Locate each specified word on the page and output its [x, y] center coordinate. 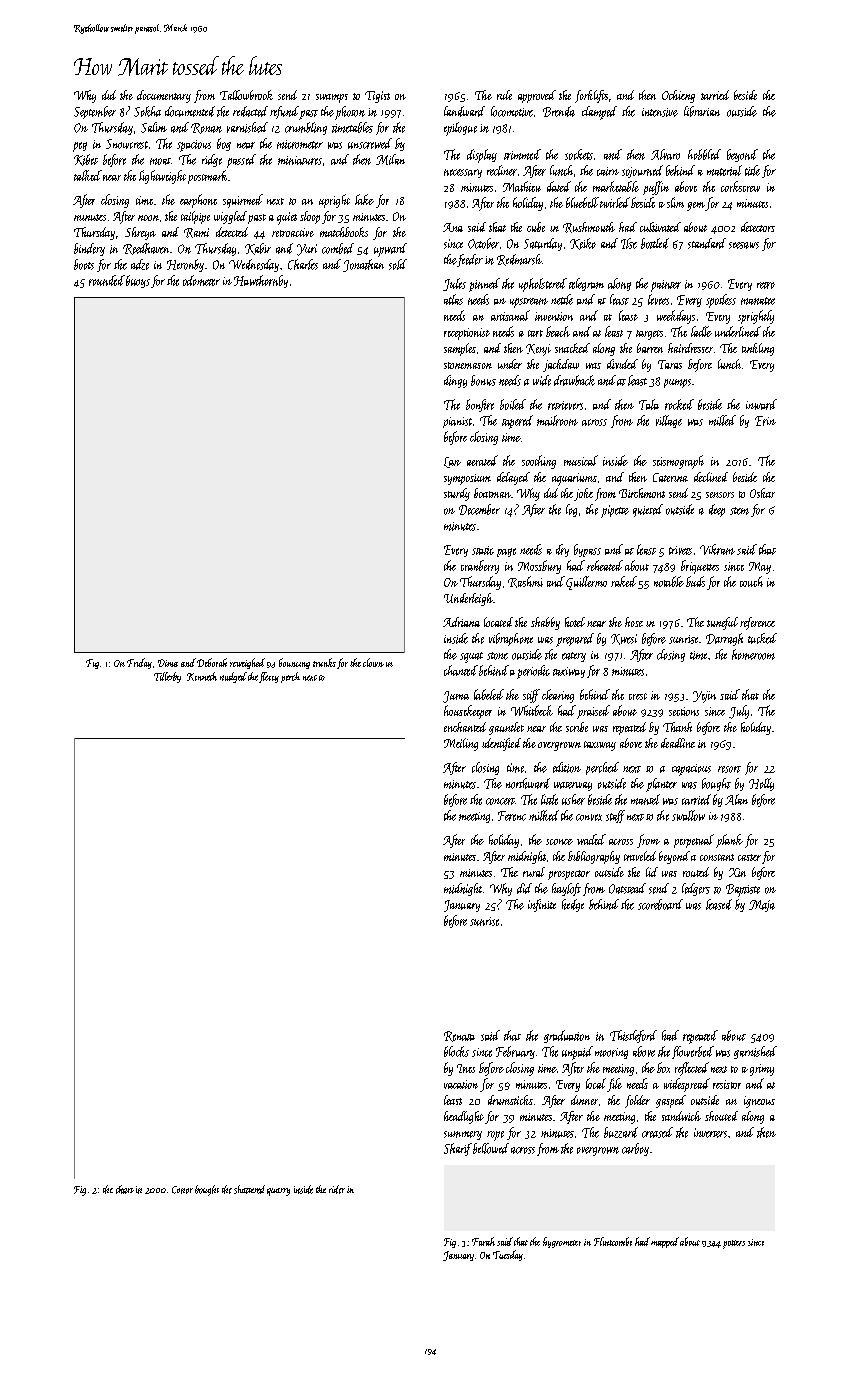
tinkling [758, 349]
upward [390, 250]
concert [500, 801]
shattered [249, 1189]
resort [729, 769]
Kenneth [202, 676]
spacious [194, 146]
